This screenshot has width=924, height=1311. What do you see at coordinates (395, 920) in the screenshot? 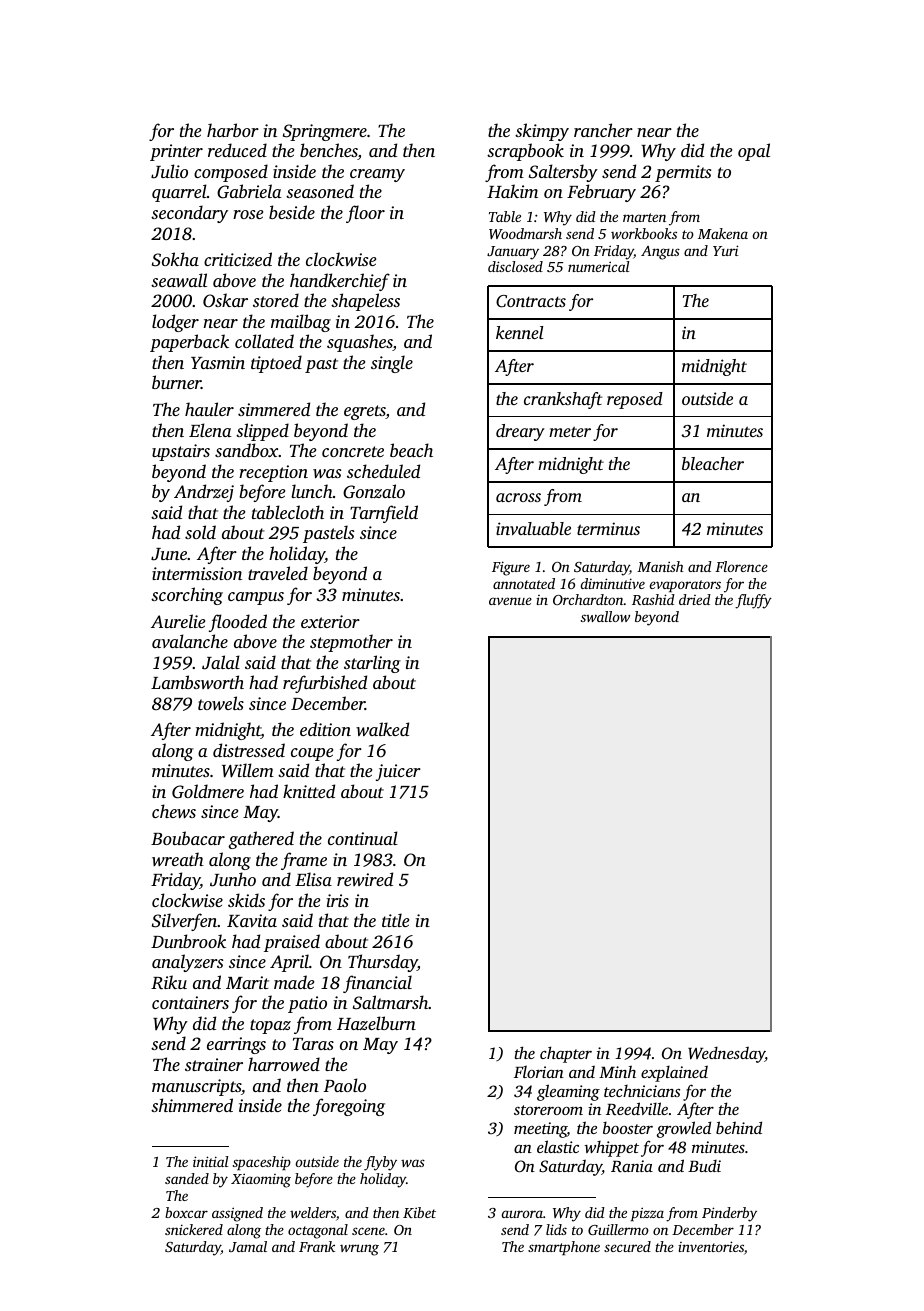
I see `title` at bounding box center [395, 920].
